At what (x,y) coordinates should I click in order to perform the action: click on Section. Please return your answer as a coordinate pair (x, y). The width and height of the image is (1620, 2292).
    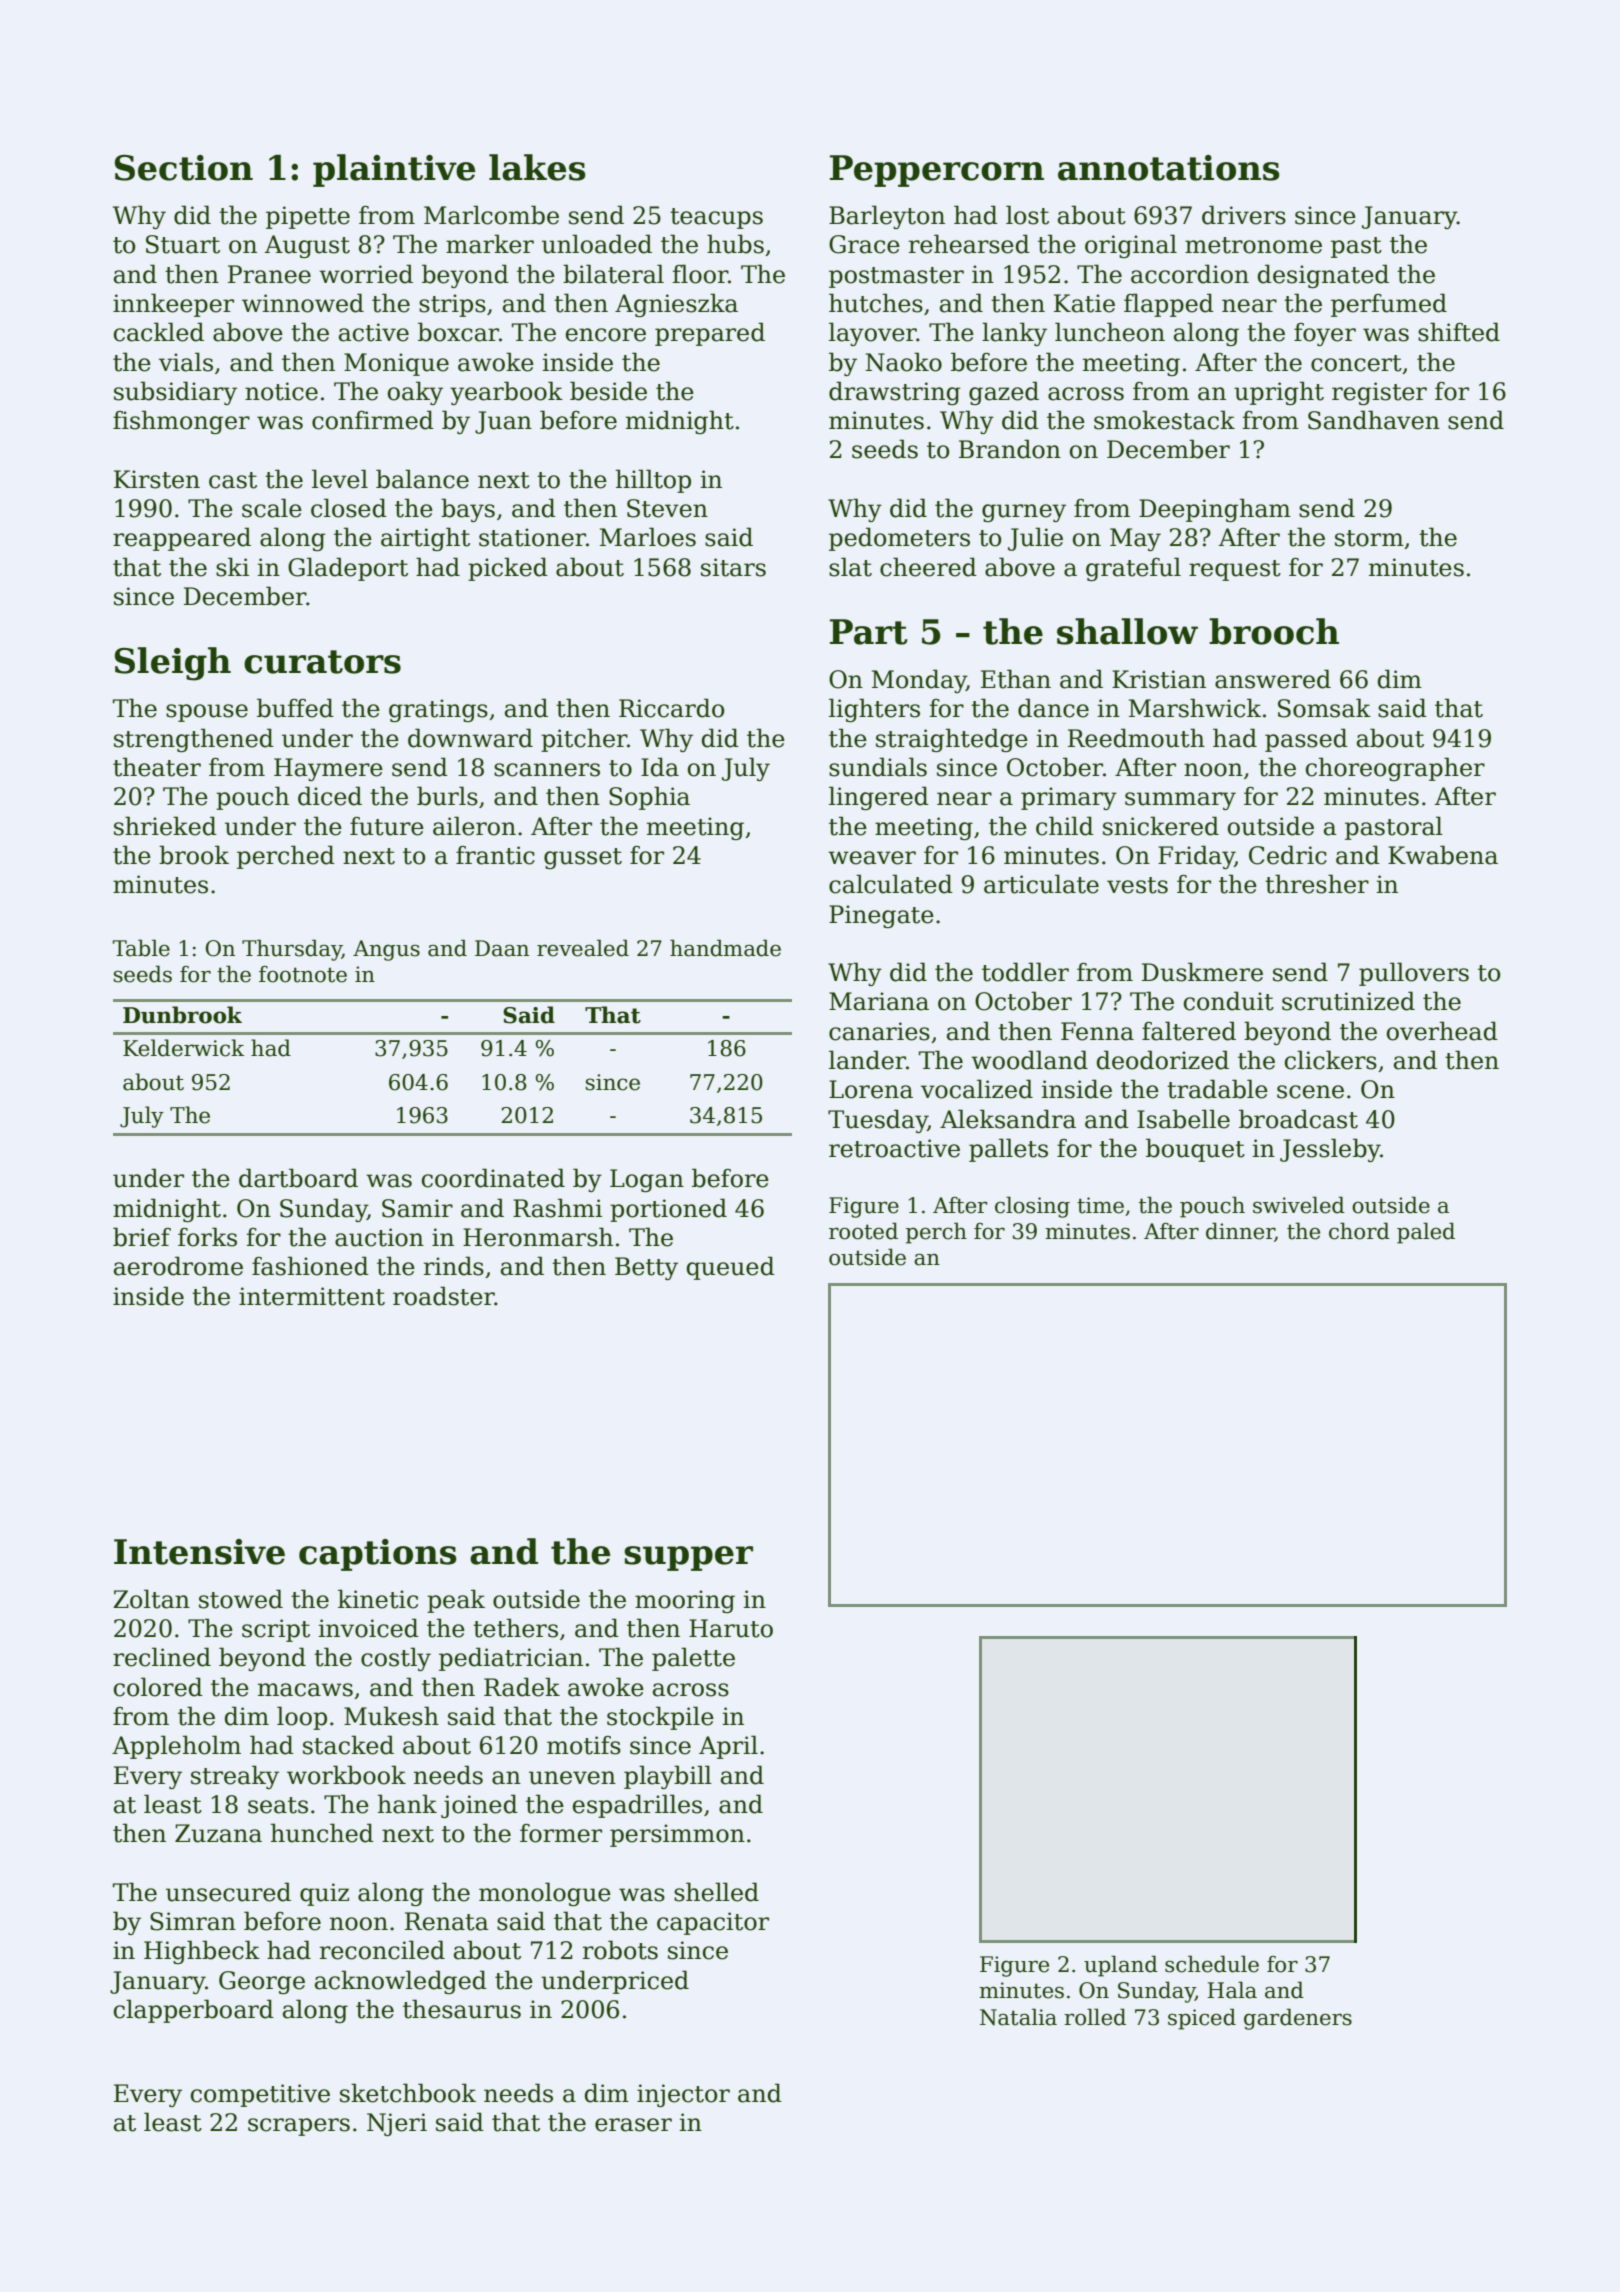
    Looking at the image, I should click on (184, 168).
